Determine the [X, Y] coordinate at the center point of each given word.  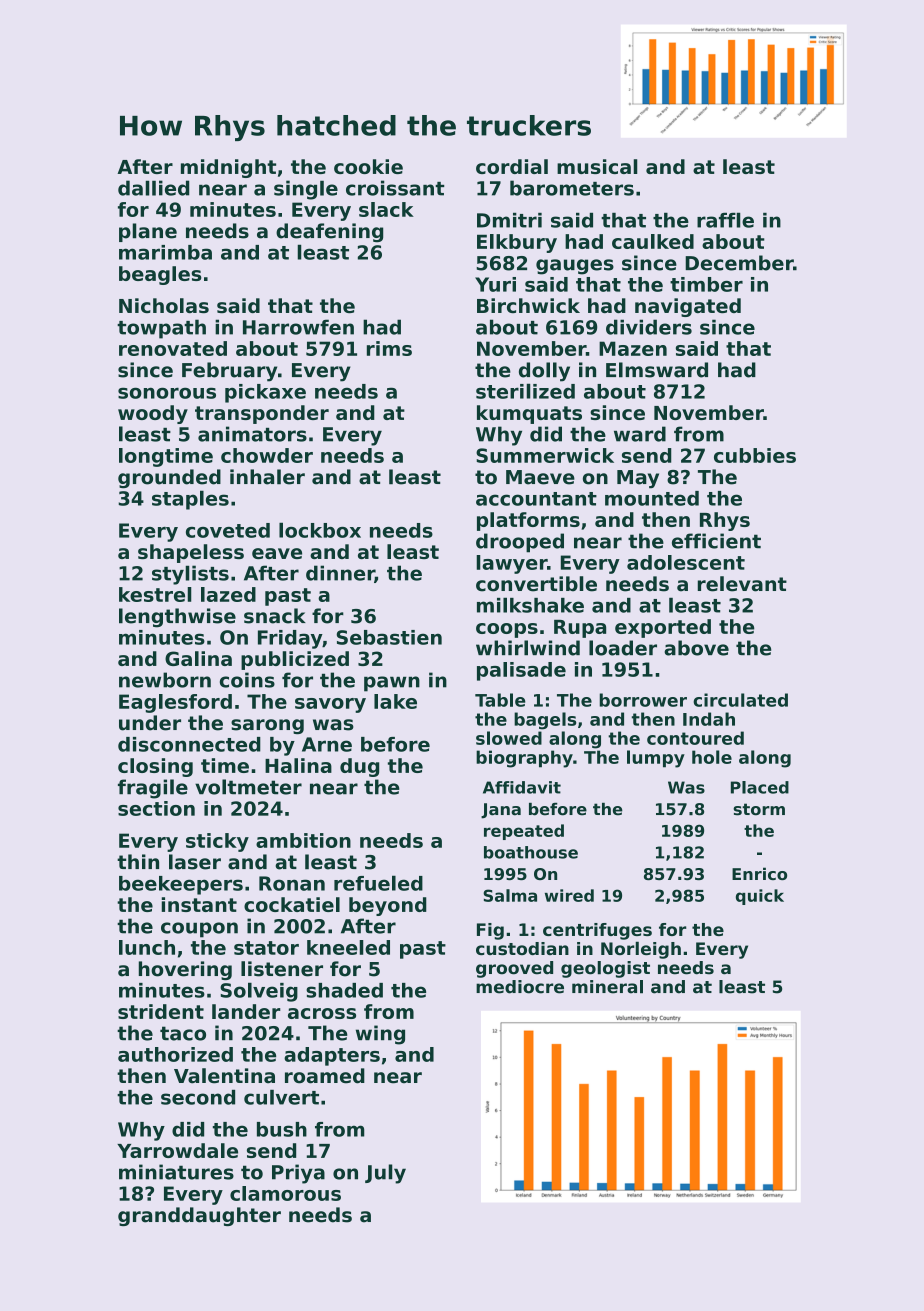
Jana [501, 811]
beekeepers [181, 885]
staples [190, 500]
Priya [298, 1174]
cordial [512, 166]
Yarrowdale [177, 1150]
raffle [725, 220]
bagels [545, 721]
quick [760, 897]
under [150, 723]
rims [389, 348]
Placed [760, 787]
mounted [652, 498]
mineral [607, 987]
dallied [153, 188]
